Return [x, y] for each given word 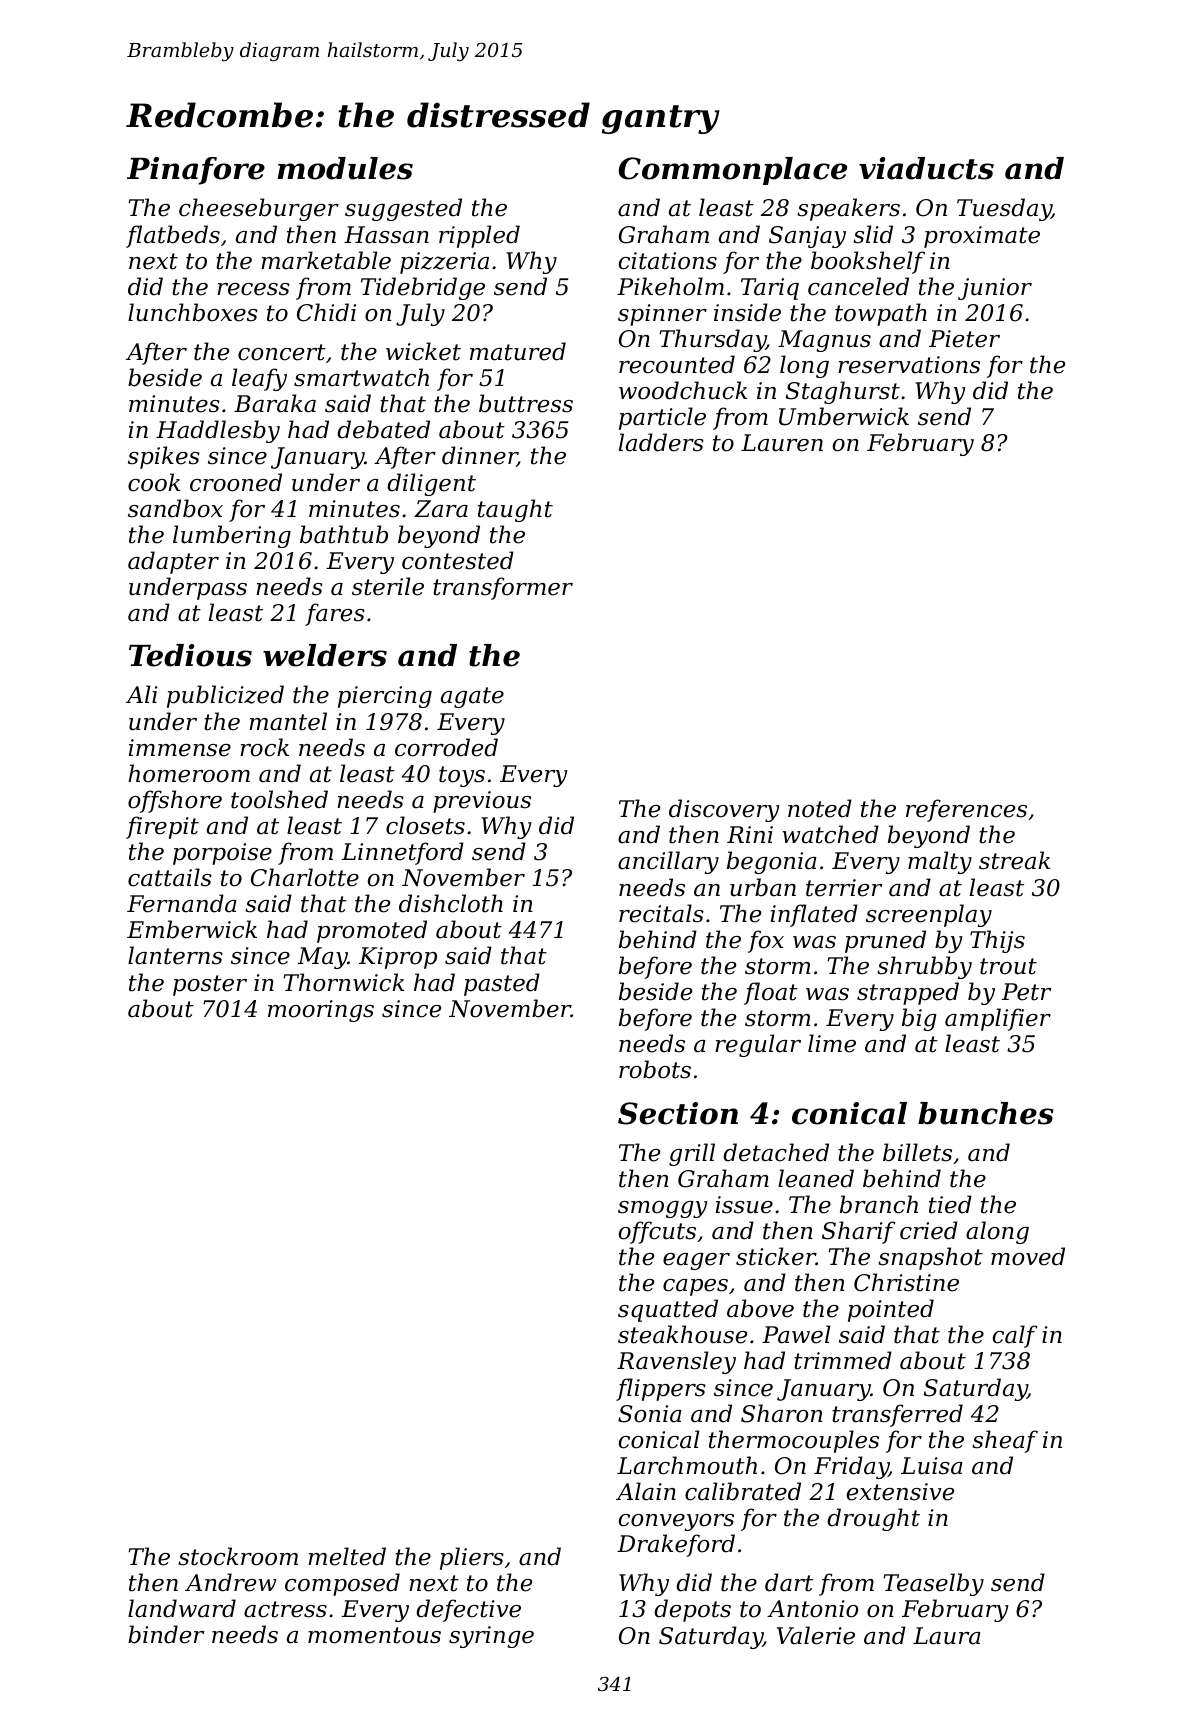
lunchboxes [193, 312]
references [966, 810]
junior [995, 289]
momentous [374, 1635]
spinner [662, 315]
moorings [321, 1011]
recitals [661, 913]
